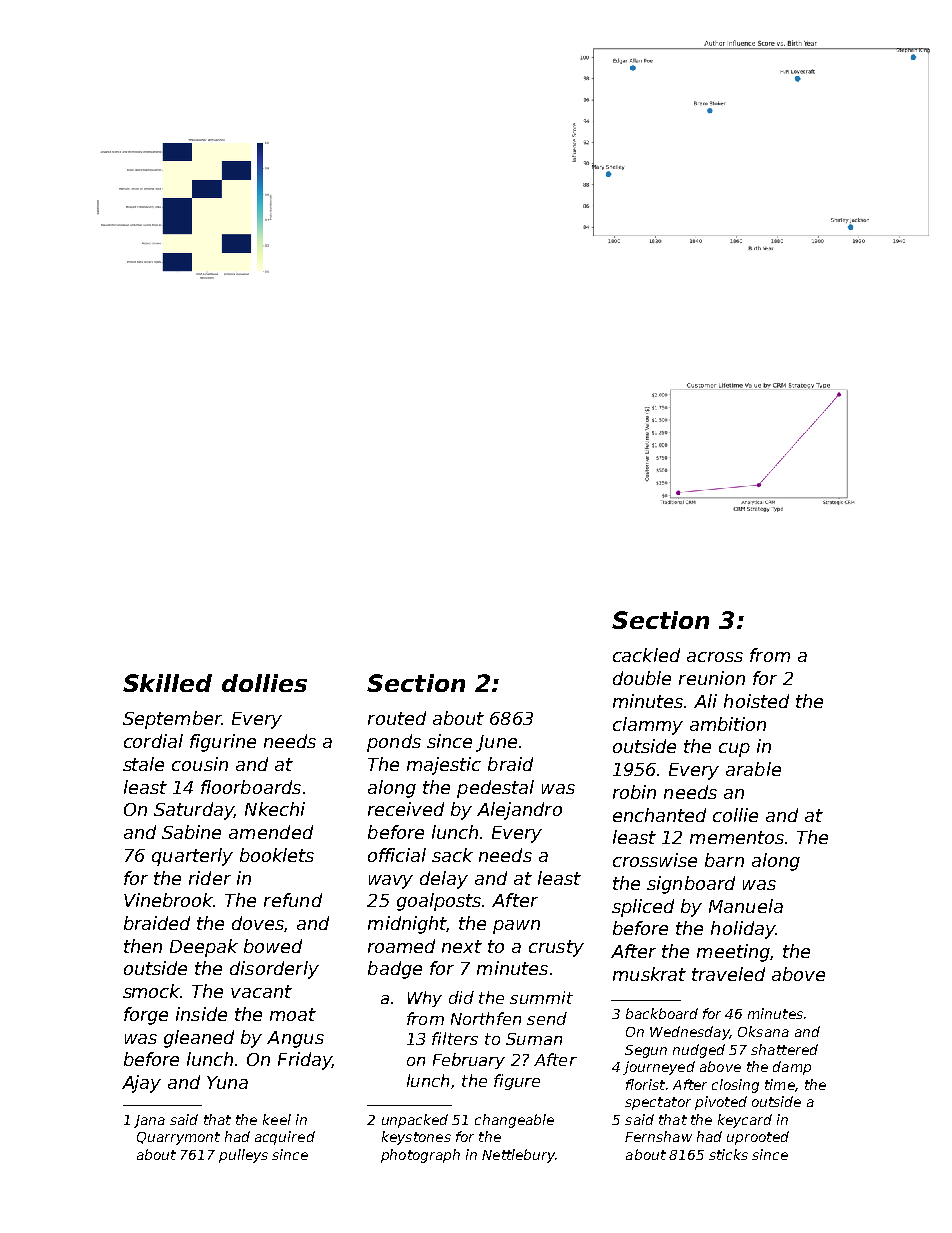 Image resolution: width=952 pixels, height=1233 pixels. I want to click on uprooted, so click(758, 1138).
